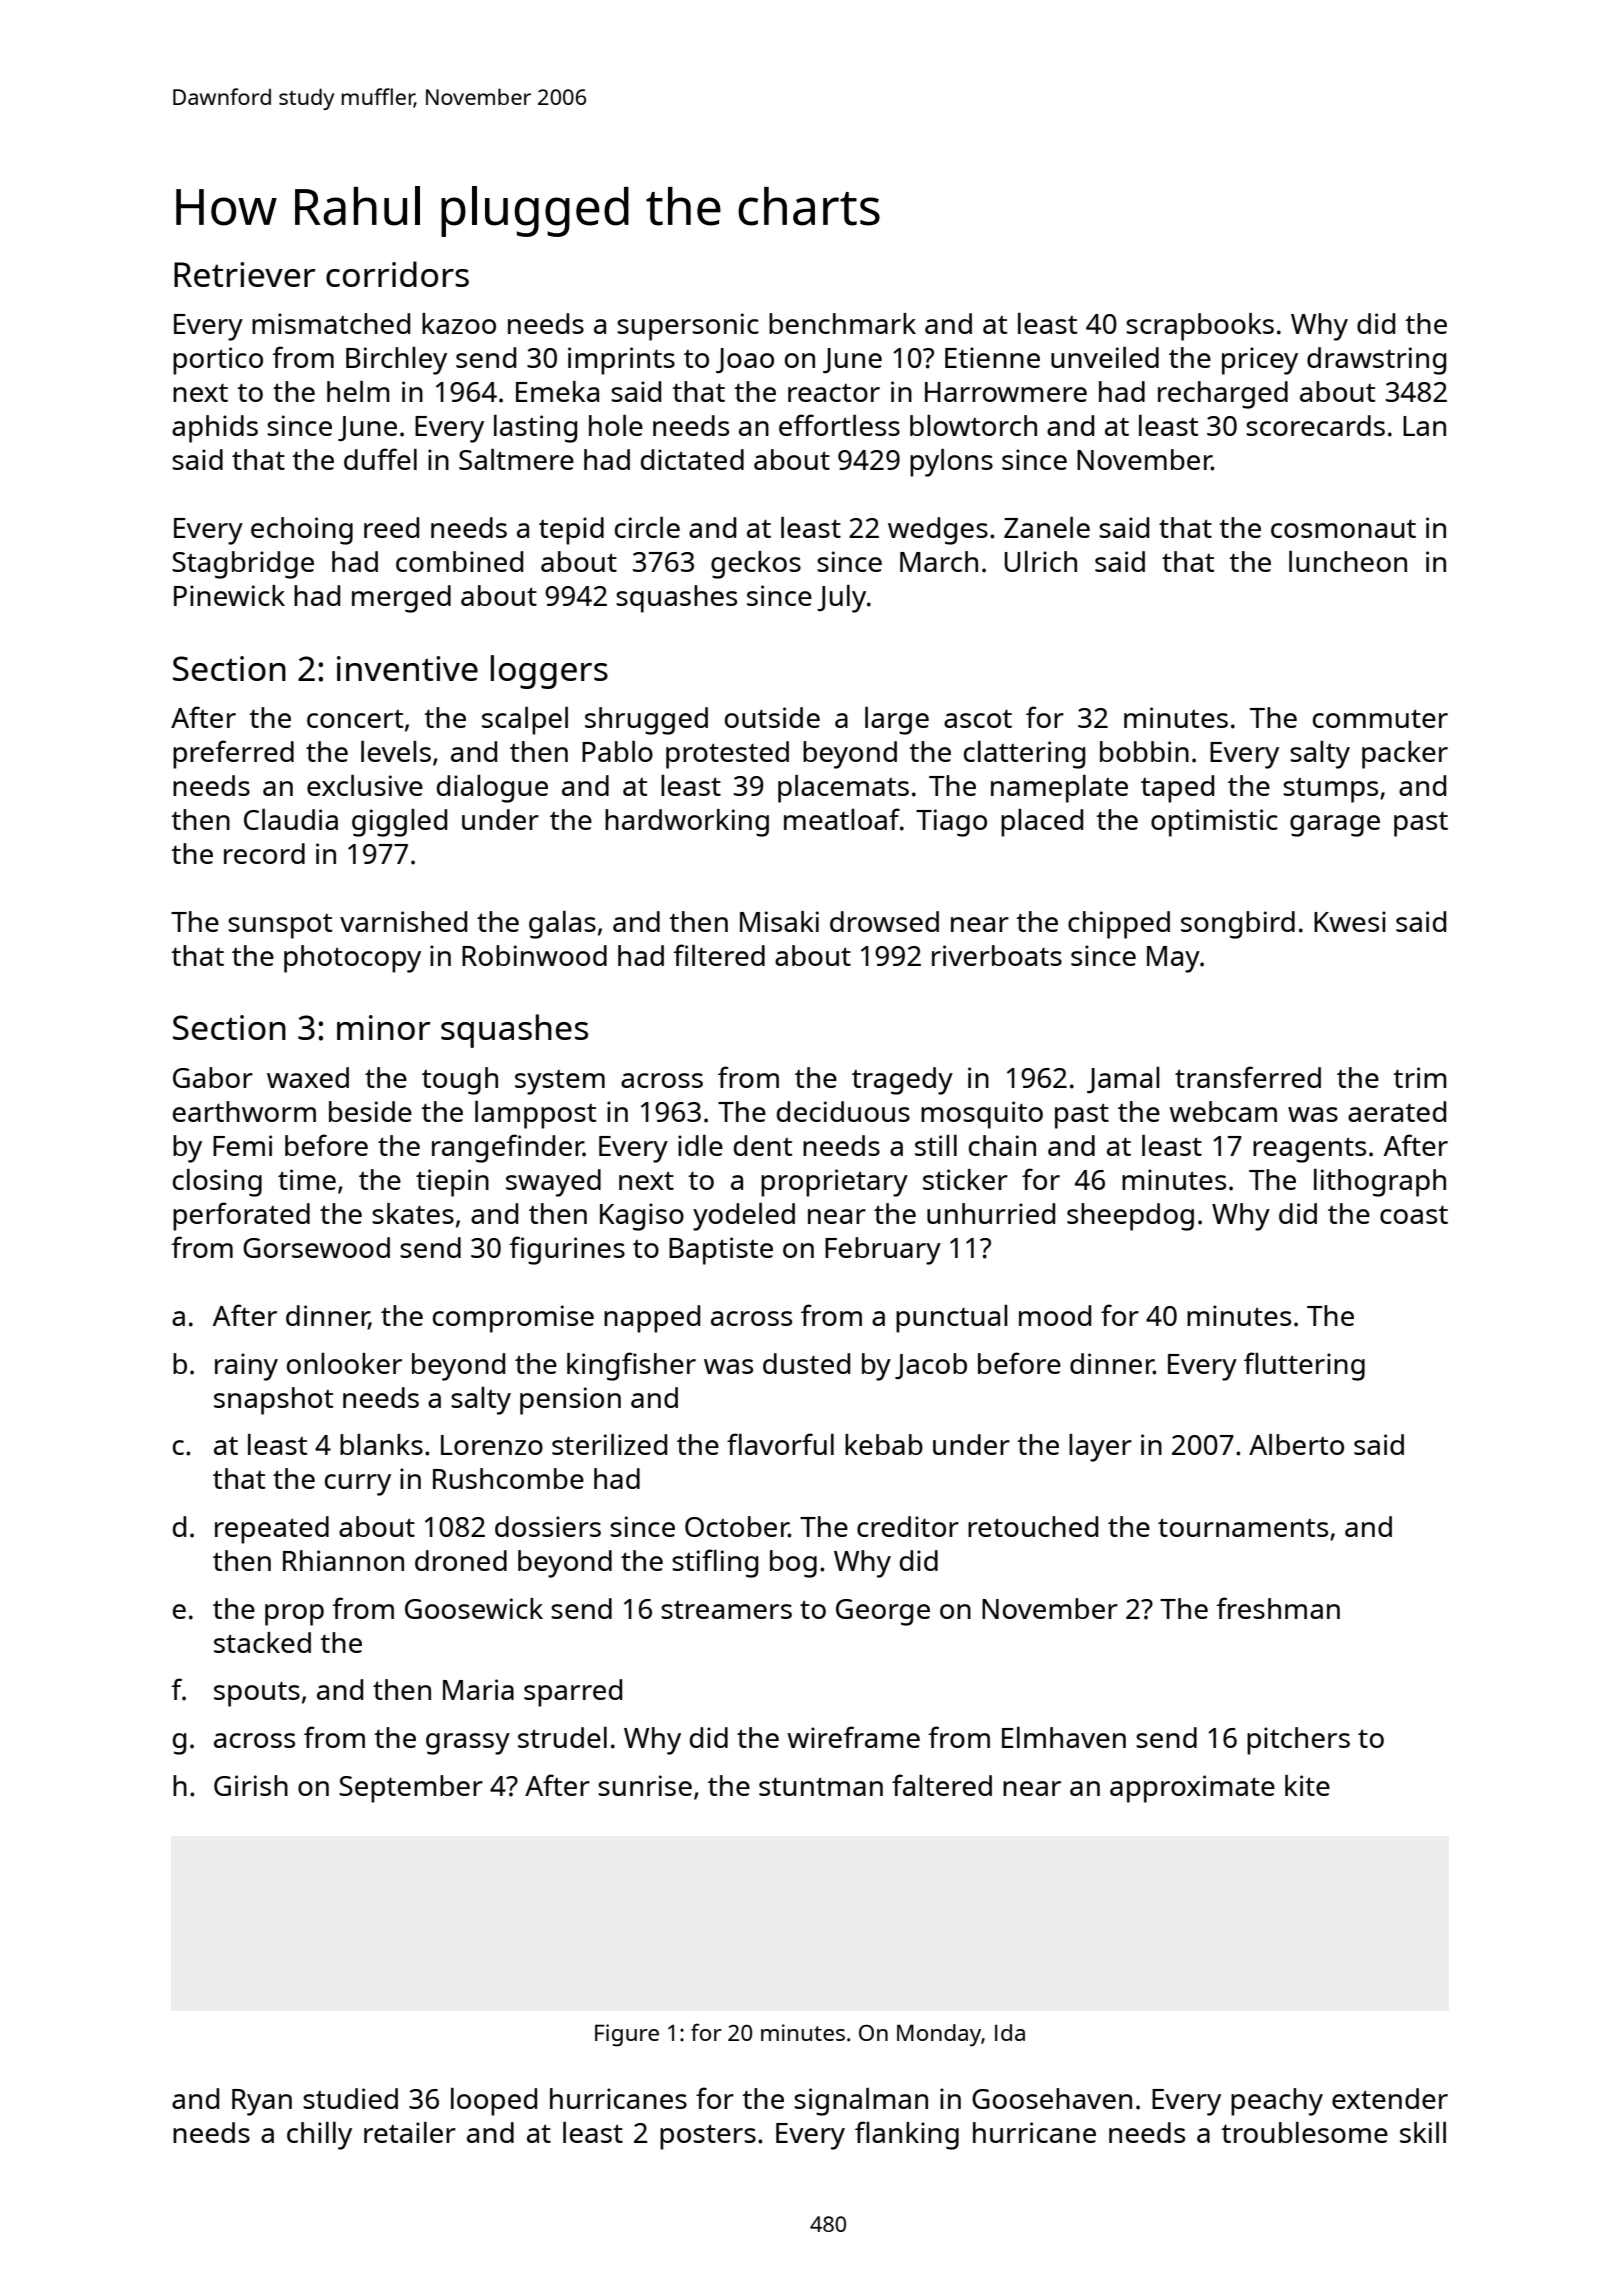 The height and width of the document is (2292, 1620). I want to click on benchmark, so click(842, 323).
